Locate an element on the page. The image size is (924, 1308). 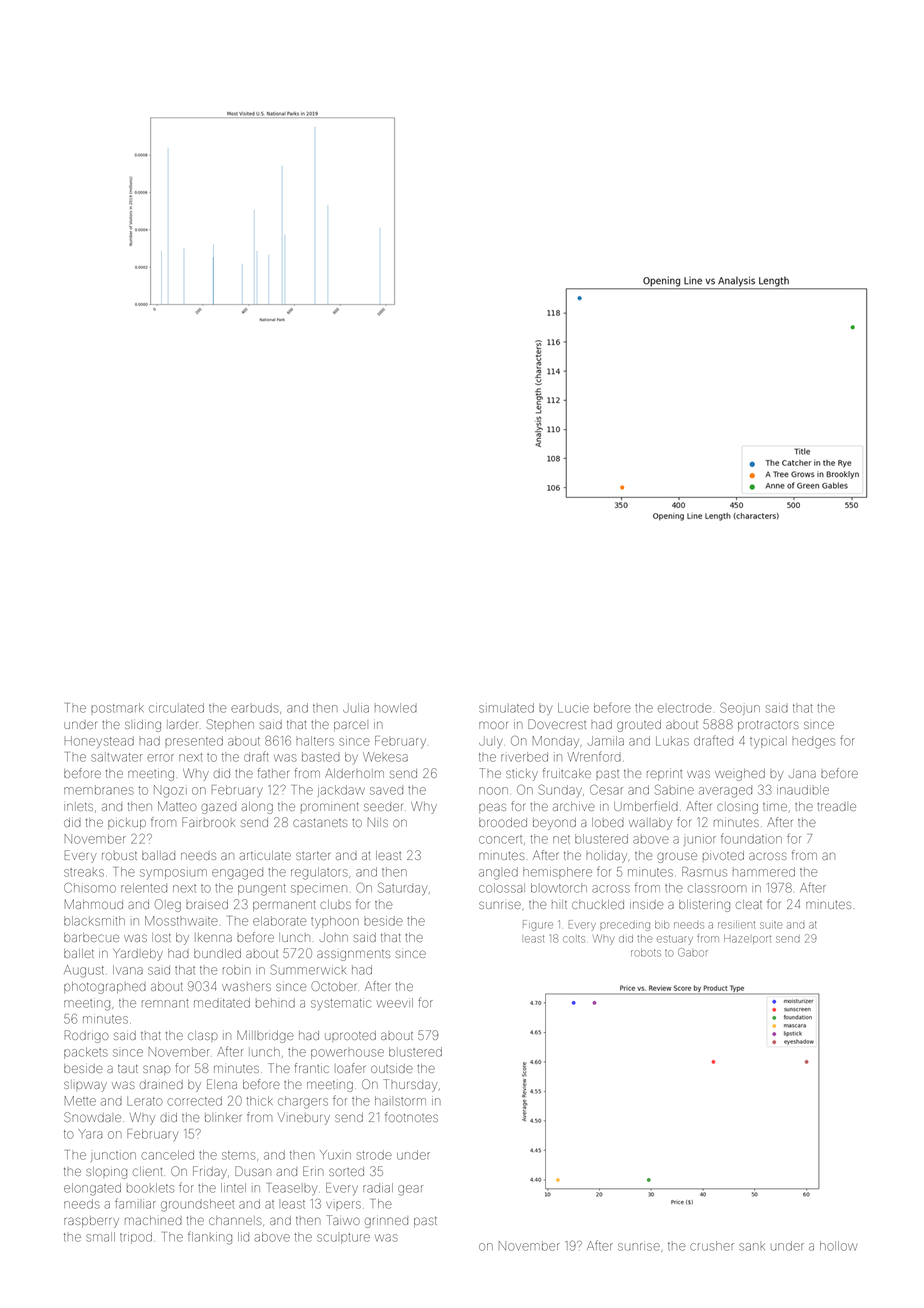
Lucie is located at coordinates (573, 708).
